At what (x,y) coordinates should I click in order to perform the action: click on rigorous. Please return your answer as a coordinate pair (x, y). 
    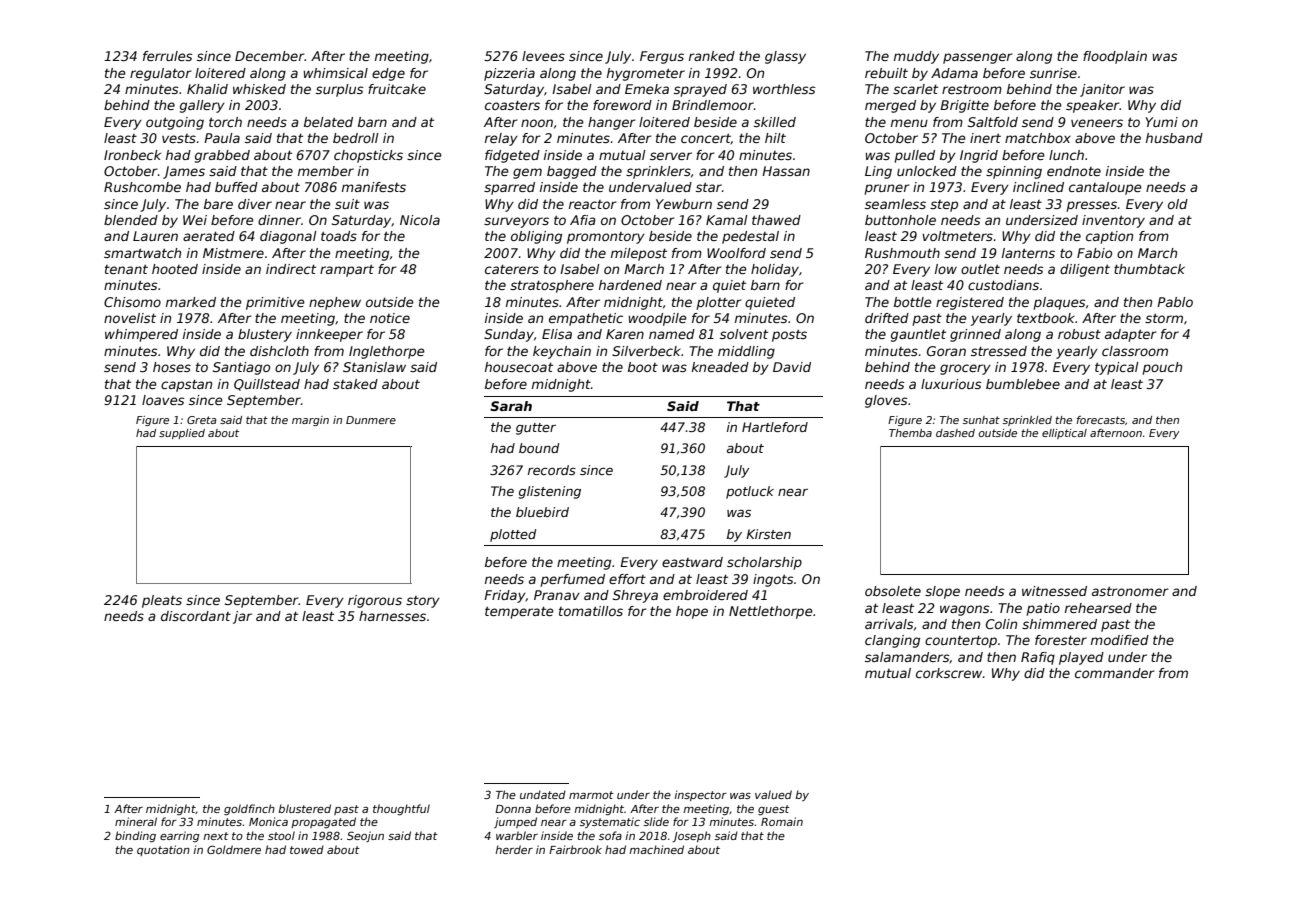
    Looking at the image, I should click on (375, 601).
